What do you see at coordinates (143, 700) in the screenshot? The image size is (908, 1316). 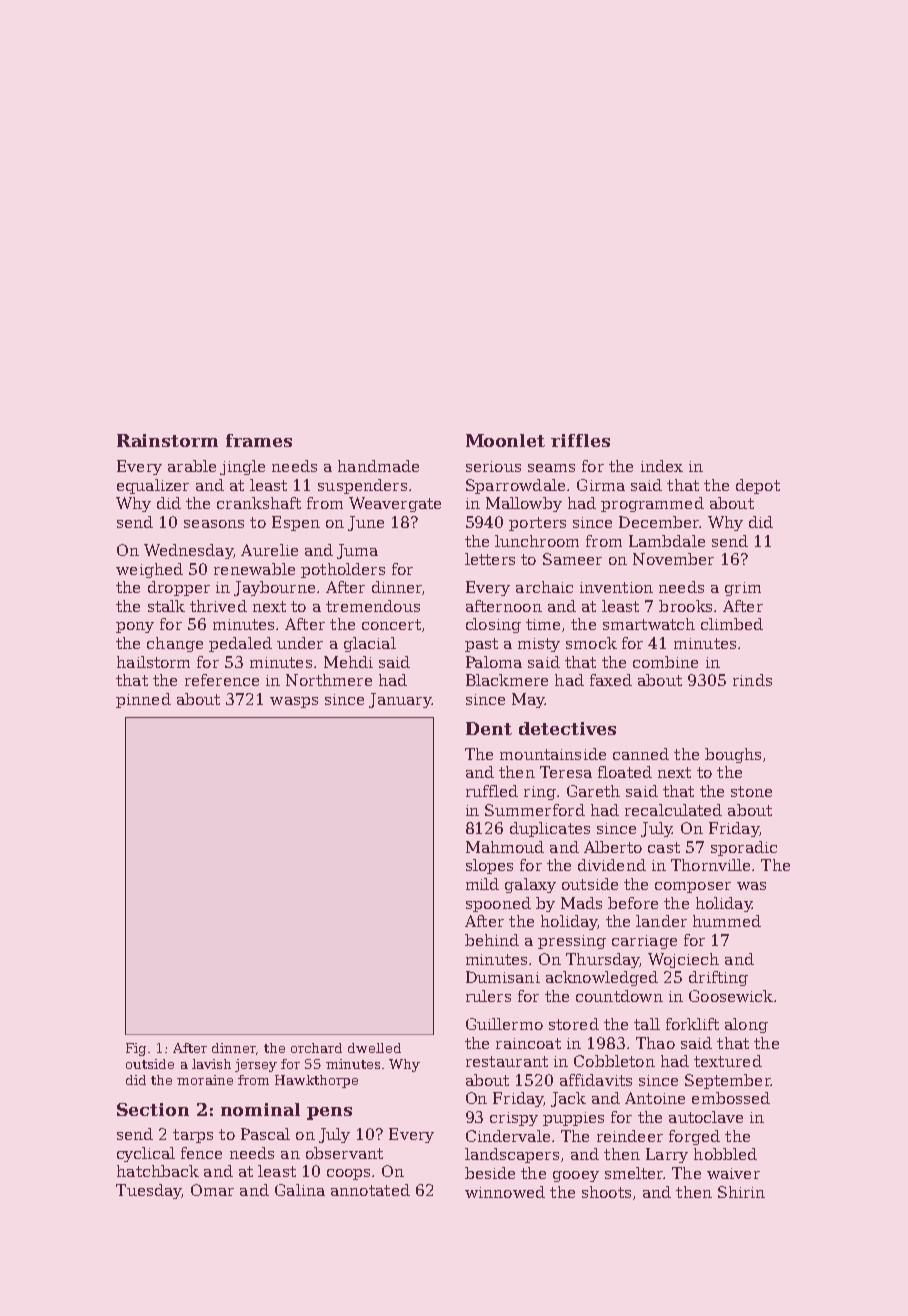 I see `pinned` at bounding box center [143, 700].
